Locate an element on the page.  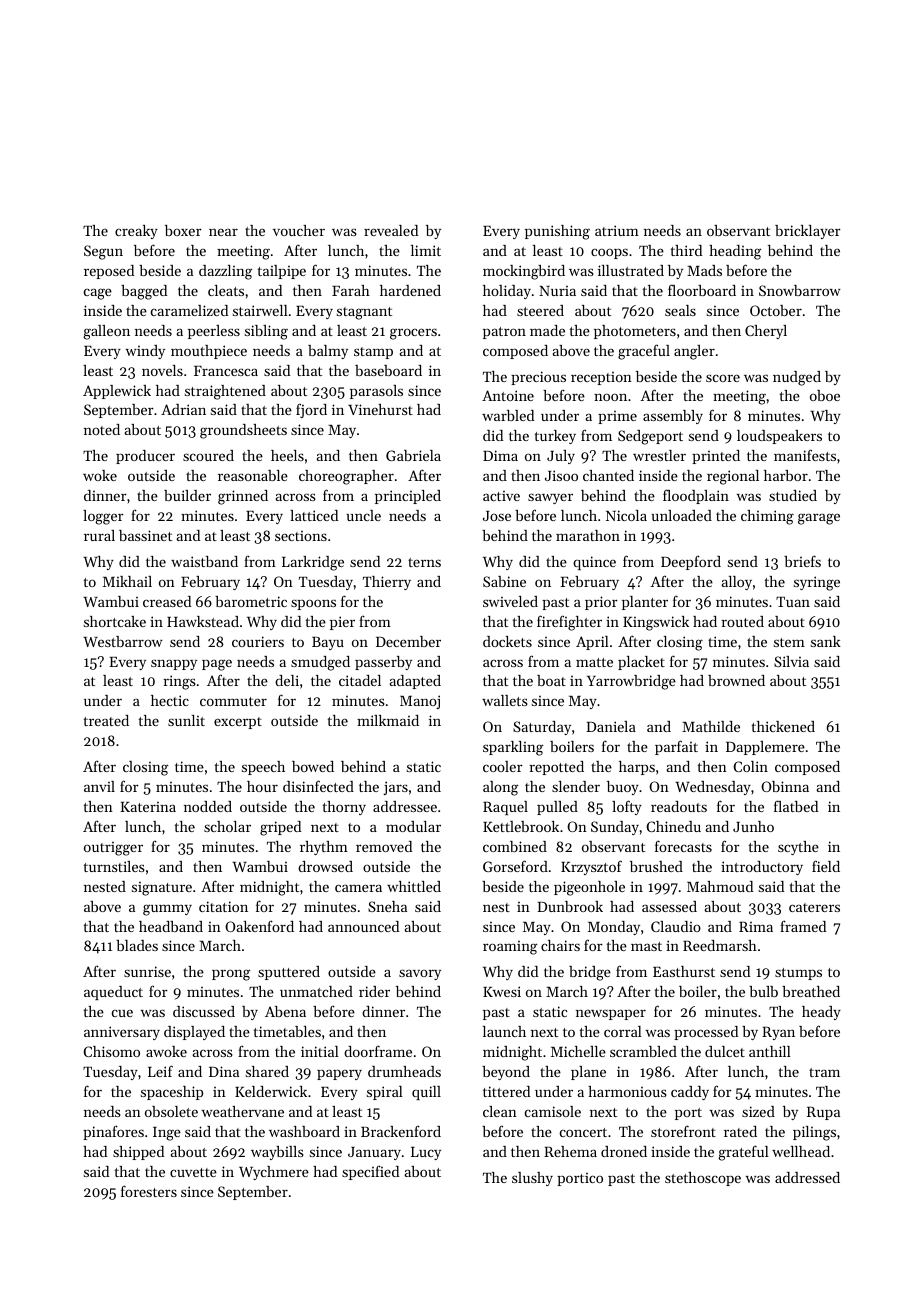
Kelderwick is located at coordinates (271, 1091).
